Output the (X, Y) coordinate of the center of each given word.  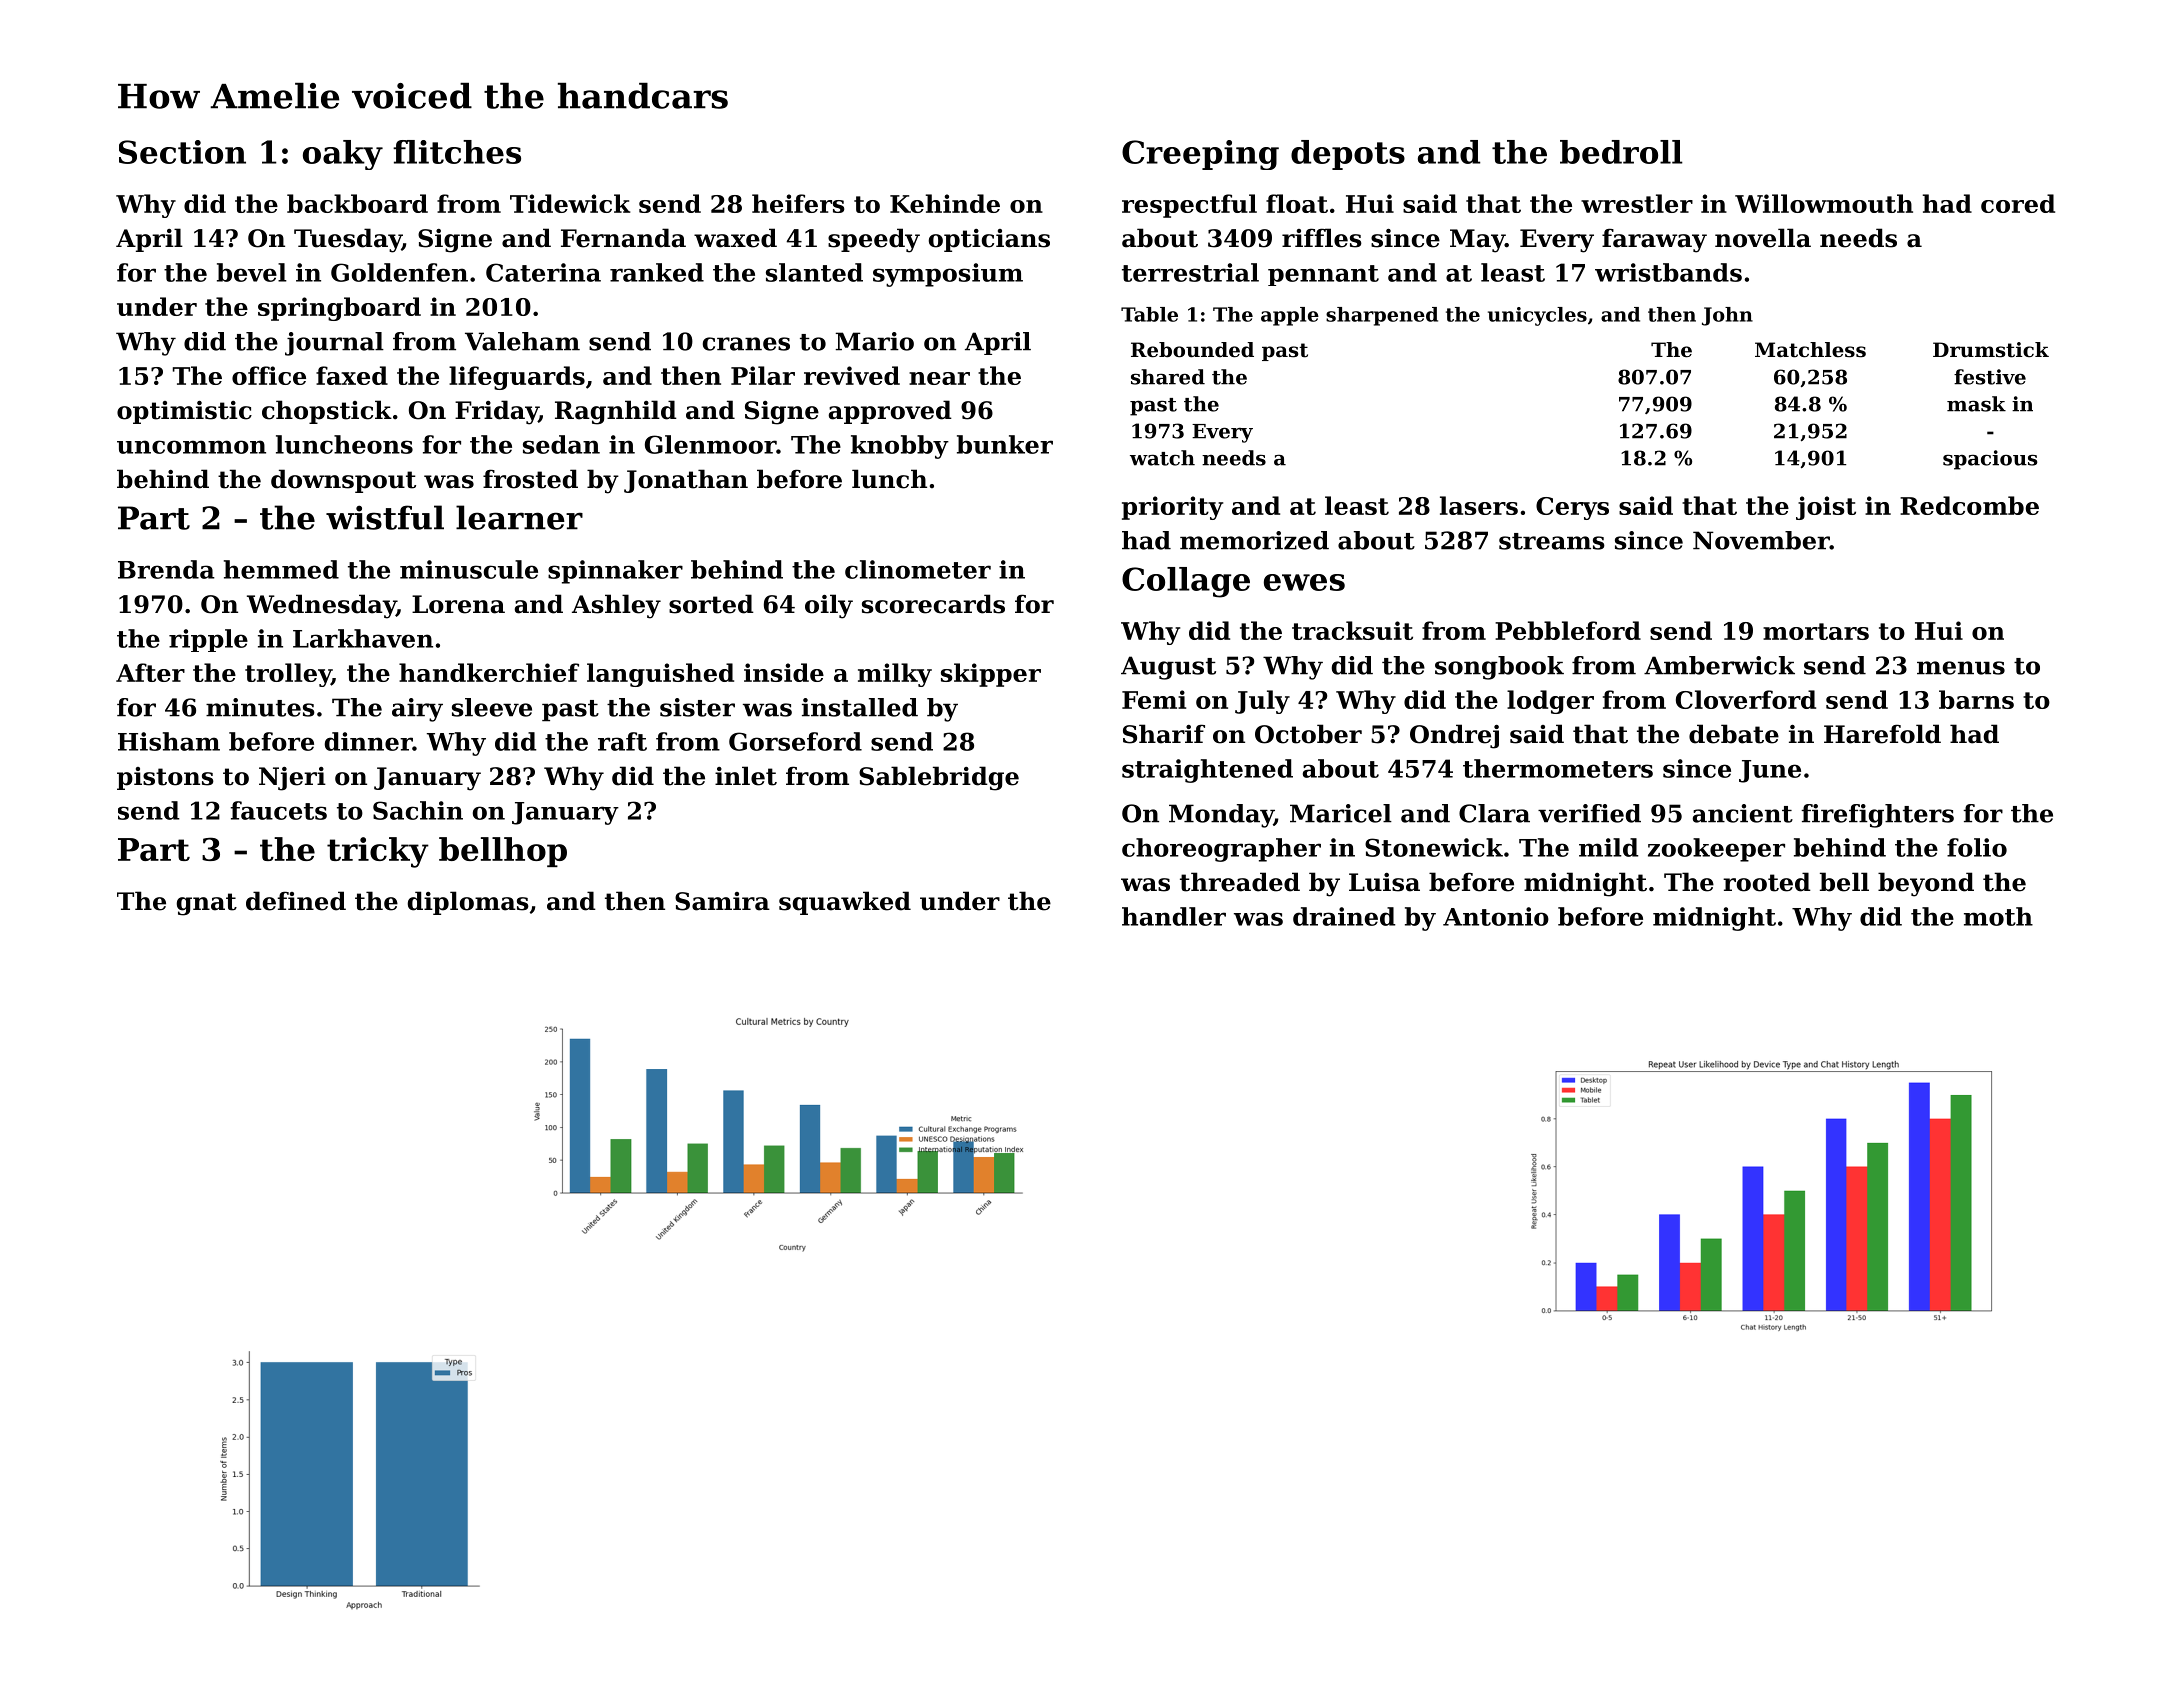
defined (296, 901)
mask (1976, 404)
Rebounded (1192, 350)
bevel (252, 272)
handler (1174, 916)
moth (1998, 916)
